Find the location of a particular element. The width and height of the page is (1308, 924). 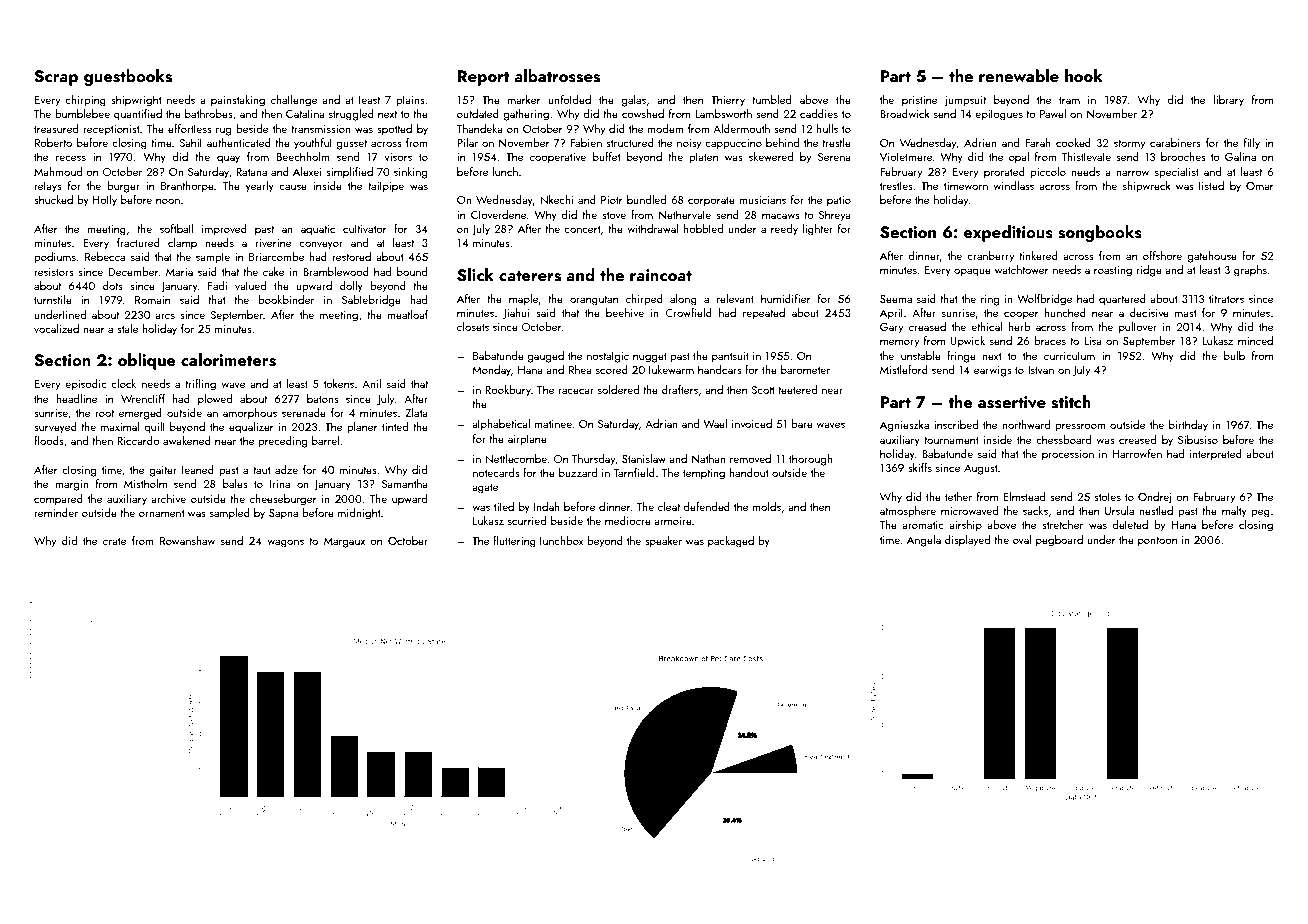

raincoat is located at coordinates (661, 275).
